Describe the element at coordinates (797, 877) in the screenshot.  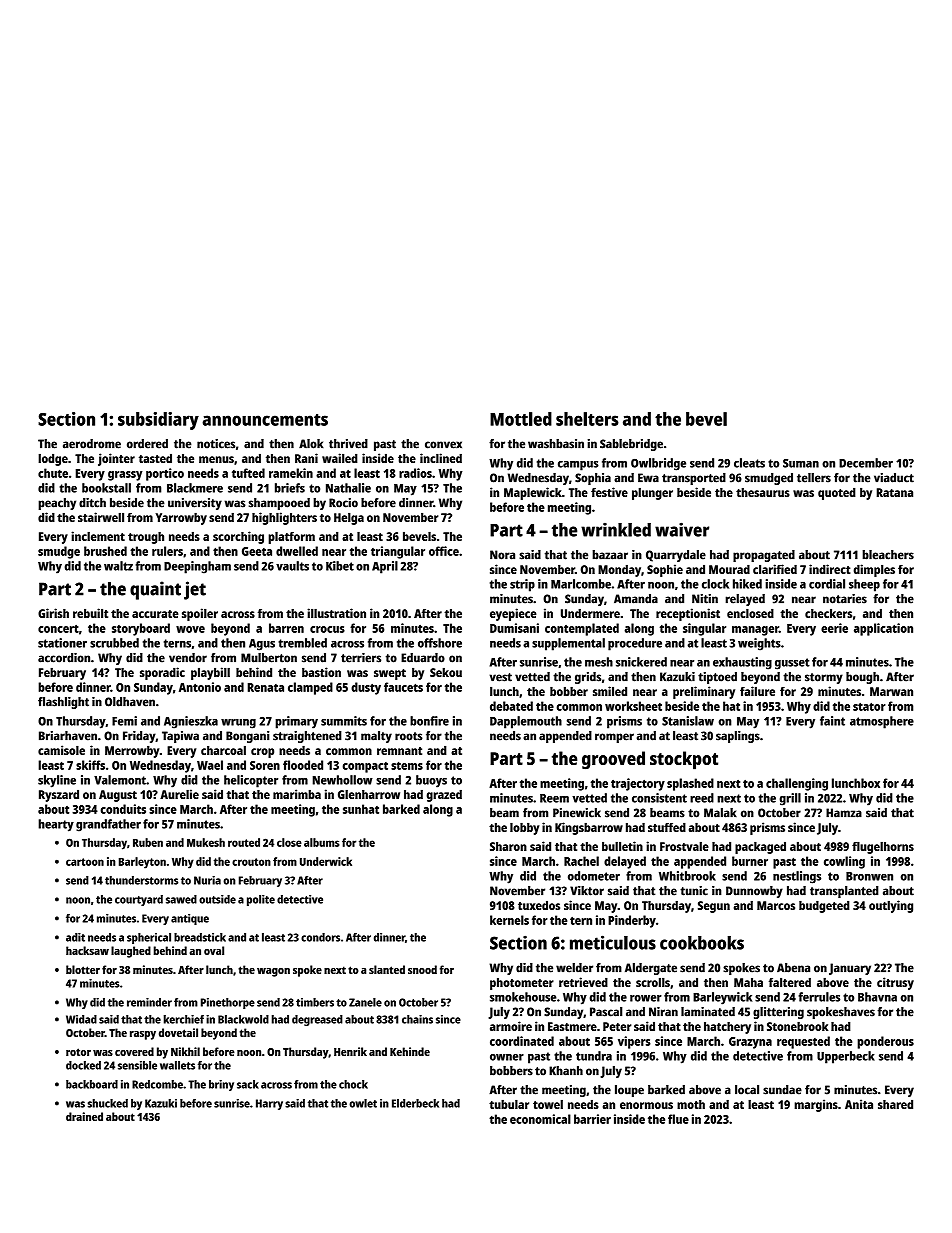
I see `nestlings` at that location.
